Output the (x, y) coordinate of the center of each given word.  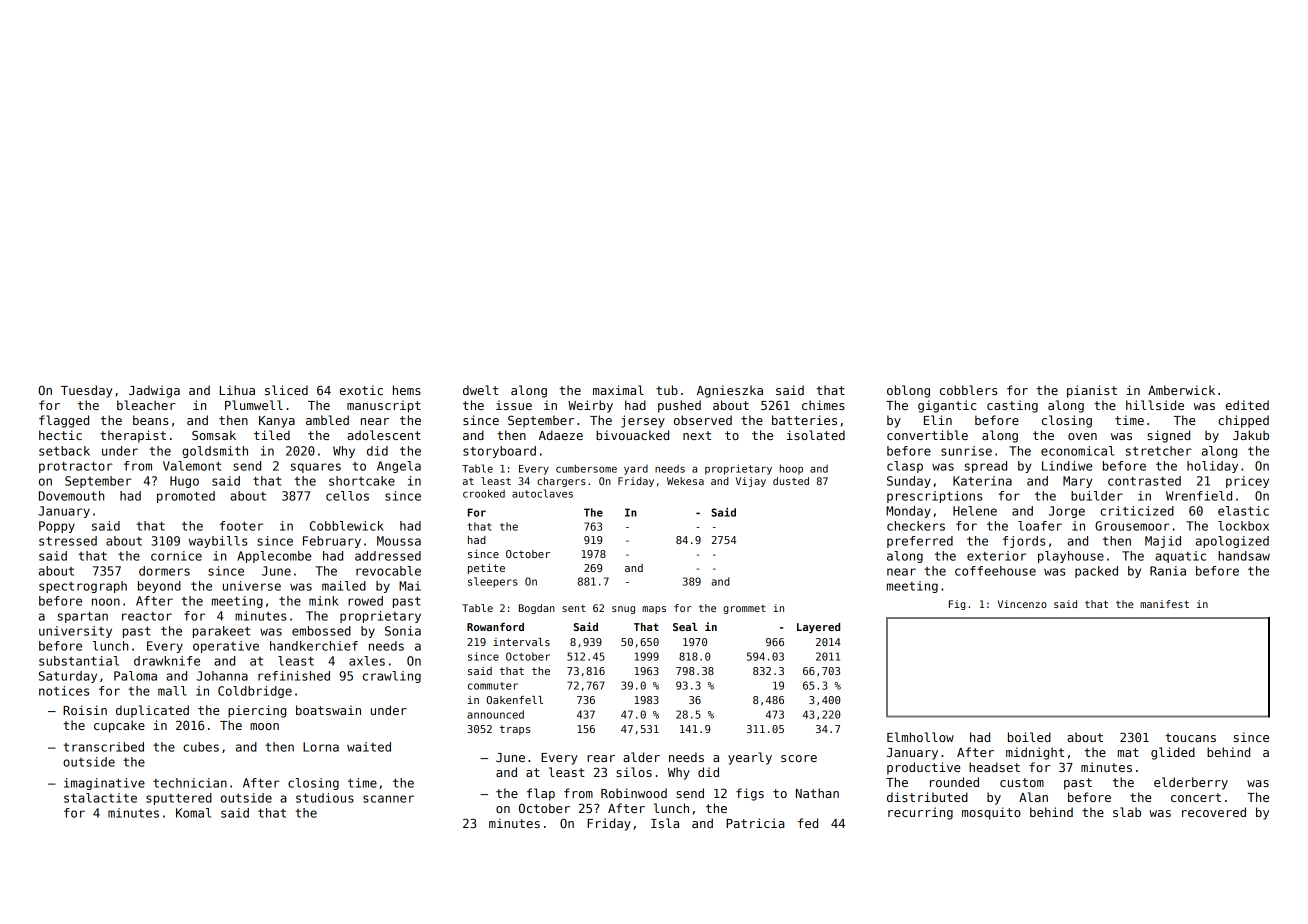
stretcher (1159, 451)
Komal (193, 813)
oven (1082, 436)
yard (636, 470)
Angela (399, 467)
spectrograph (83, 587)
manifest (1164, 604)
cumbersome (586, 468)
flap (541, 794)
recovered (1214, 812)
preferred (920, 542)
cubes (201, 747)
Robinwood (634, 793)
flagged (64, 421)
